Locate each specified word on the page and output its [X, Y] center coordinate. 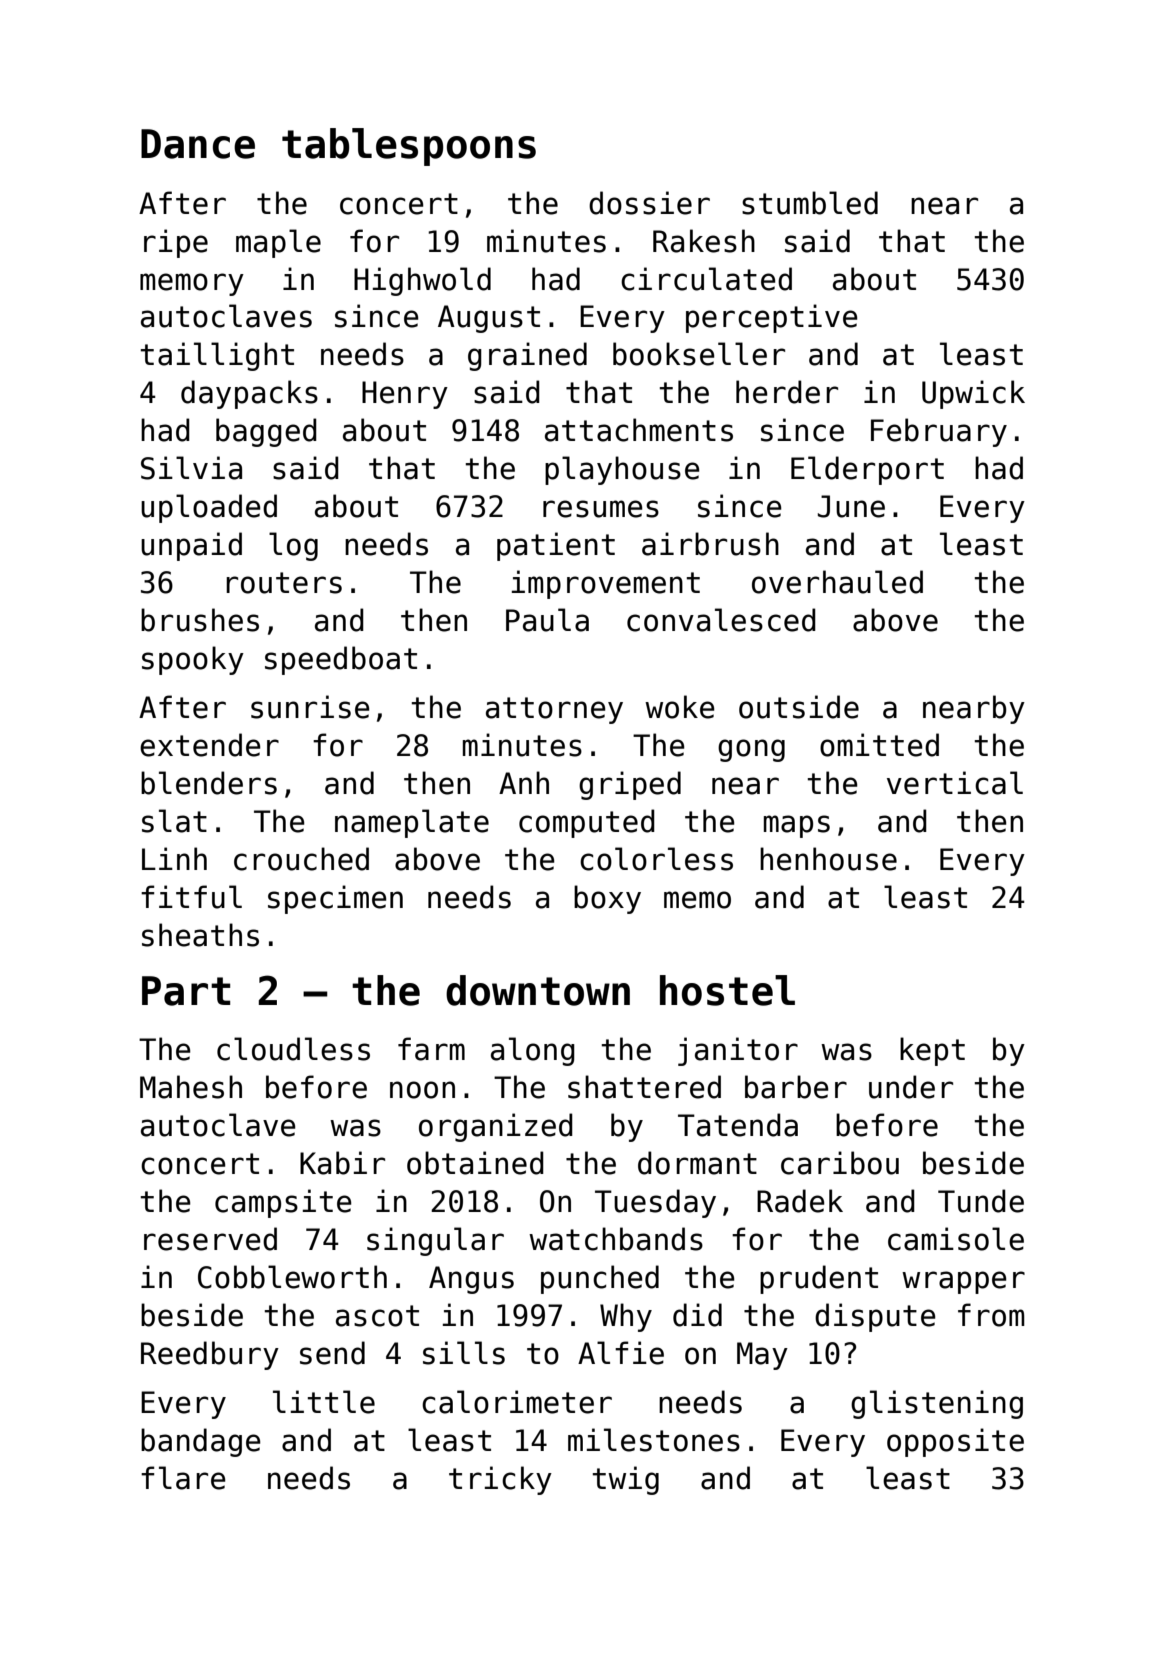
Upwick [973, 394]
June [851, 506]
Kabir [342, 1163]
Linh [174, 858]
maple [278, 243]
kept [932, 1051]
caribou [840, 1163]
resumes [601, 509]
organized [496, 1127]
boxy [607, 899]
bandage [201, 1442]
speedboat [341, 660]
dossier [649, 203]
